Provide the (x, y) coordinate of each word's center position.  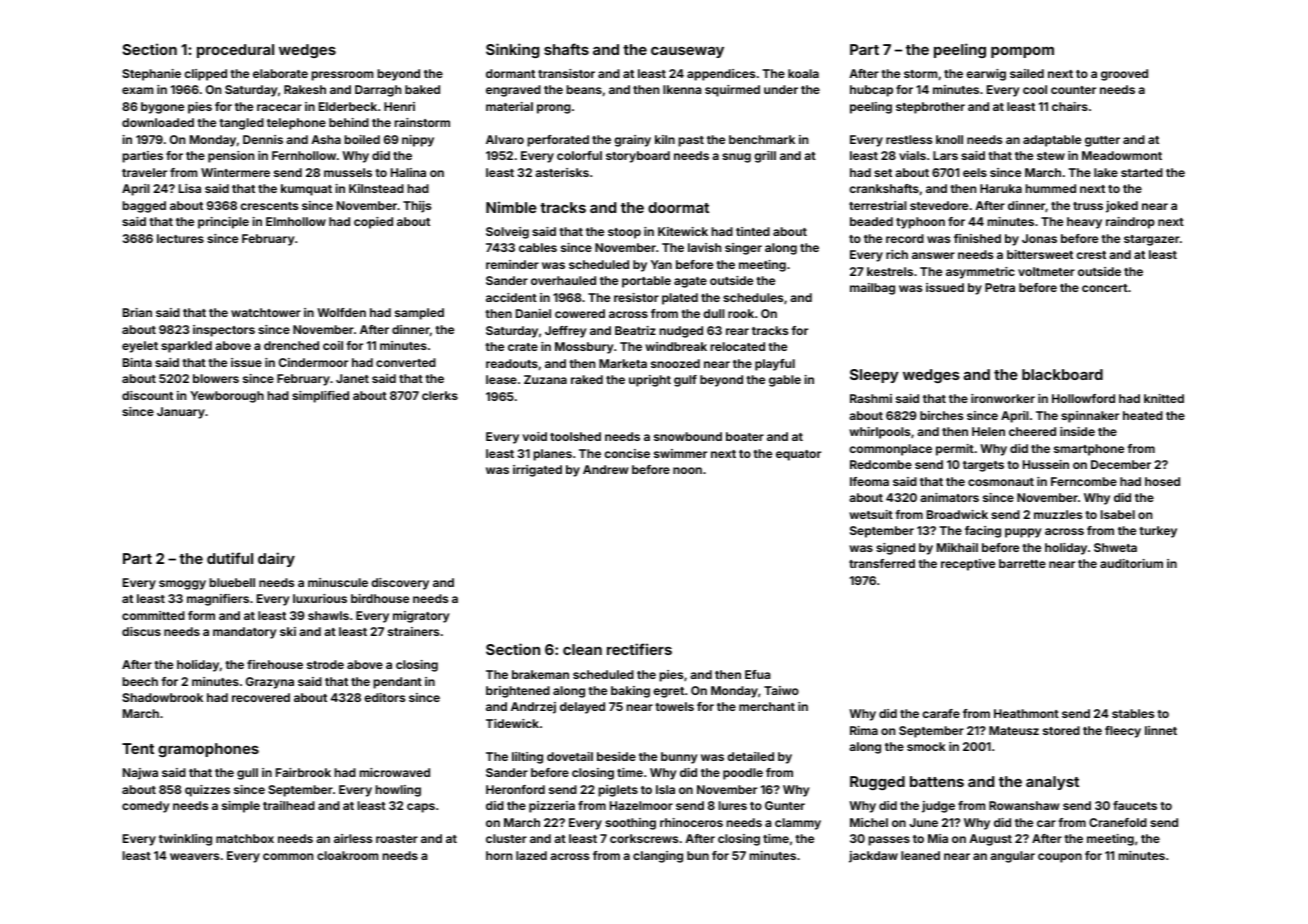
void (534, 436)
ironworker (1003, 398)
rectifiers (639, 649)
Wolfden (341, 312)
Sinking (513, 50)
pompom (1022, 52)
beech (140, 681)
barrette (1022, 563)
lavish (704, 247)
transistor (566, 73)
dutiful (230, 558)
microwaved (394, 772)
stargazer (1152, 240)
